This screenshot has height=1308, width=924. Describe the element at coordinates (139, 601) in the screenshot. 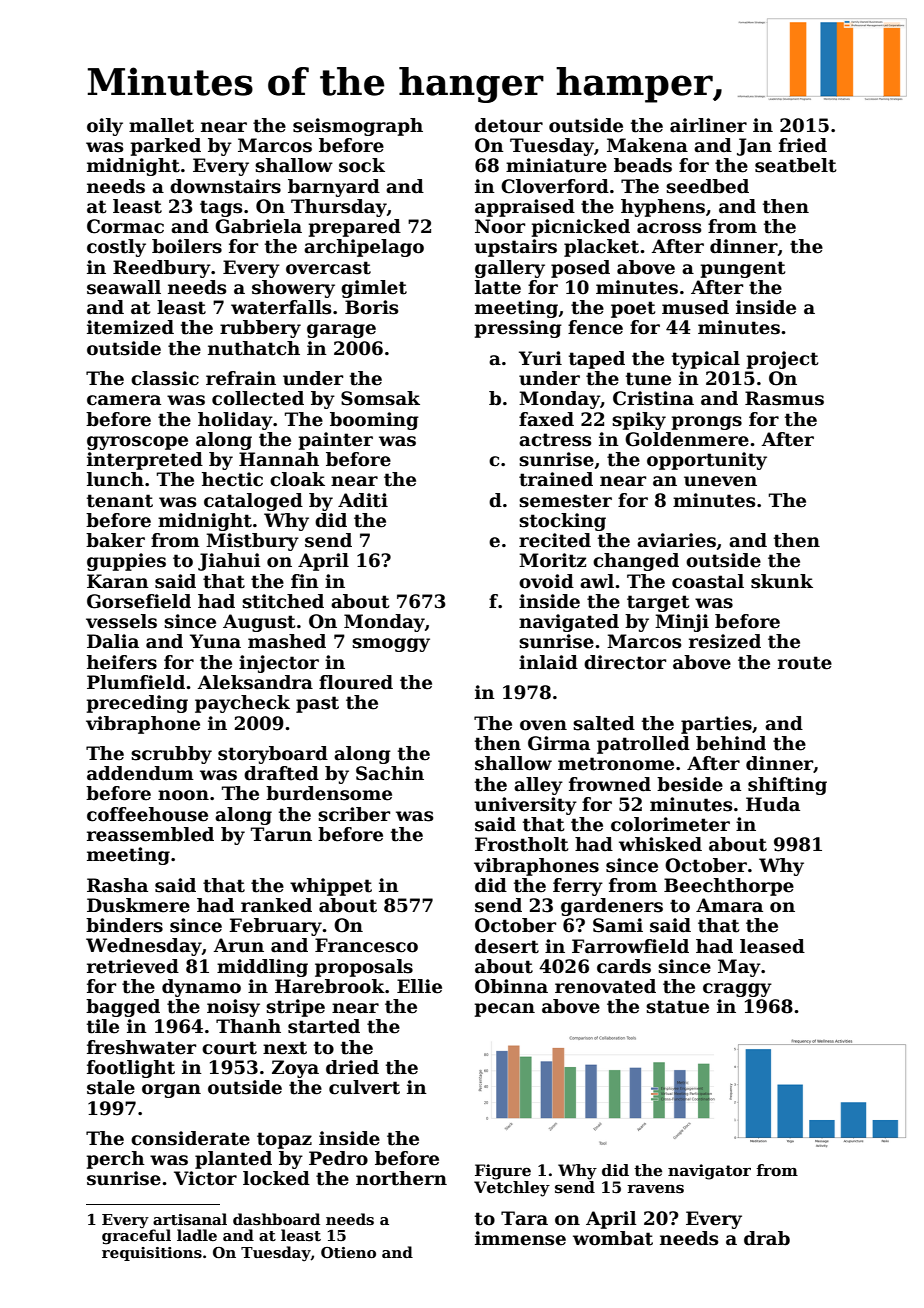

I see `Gorsefield` at that location.
